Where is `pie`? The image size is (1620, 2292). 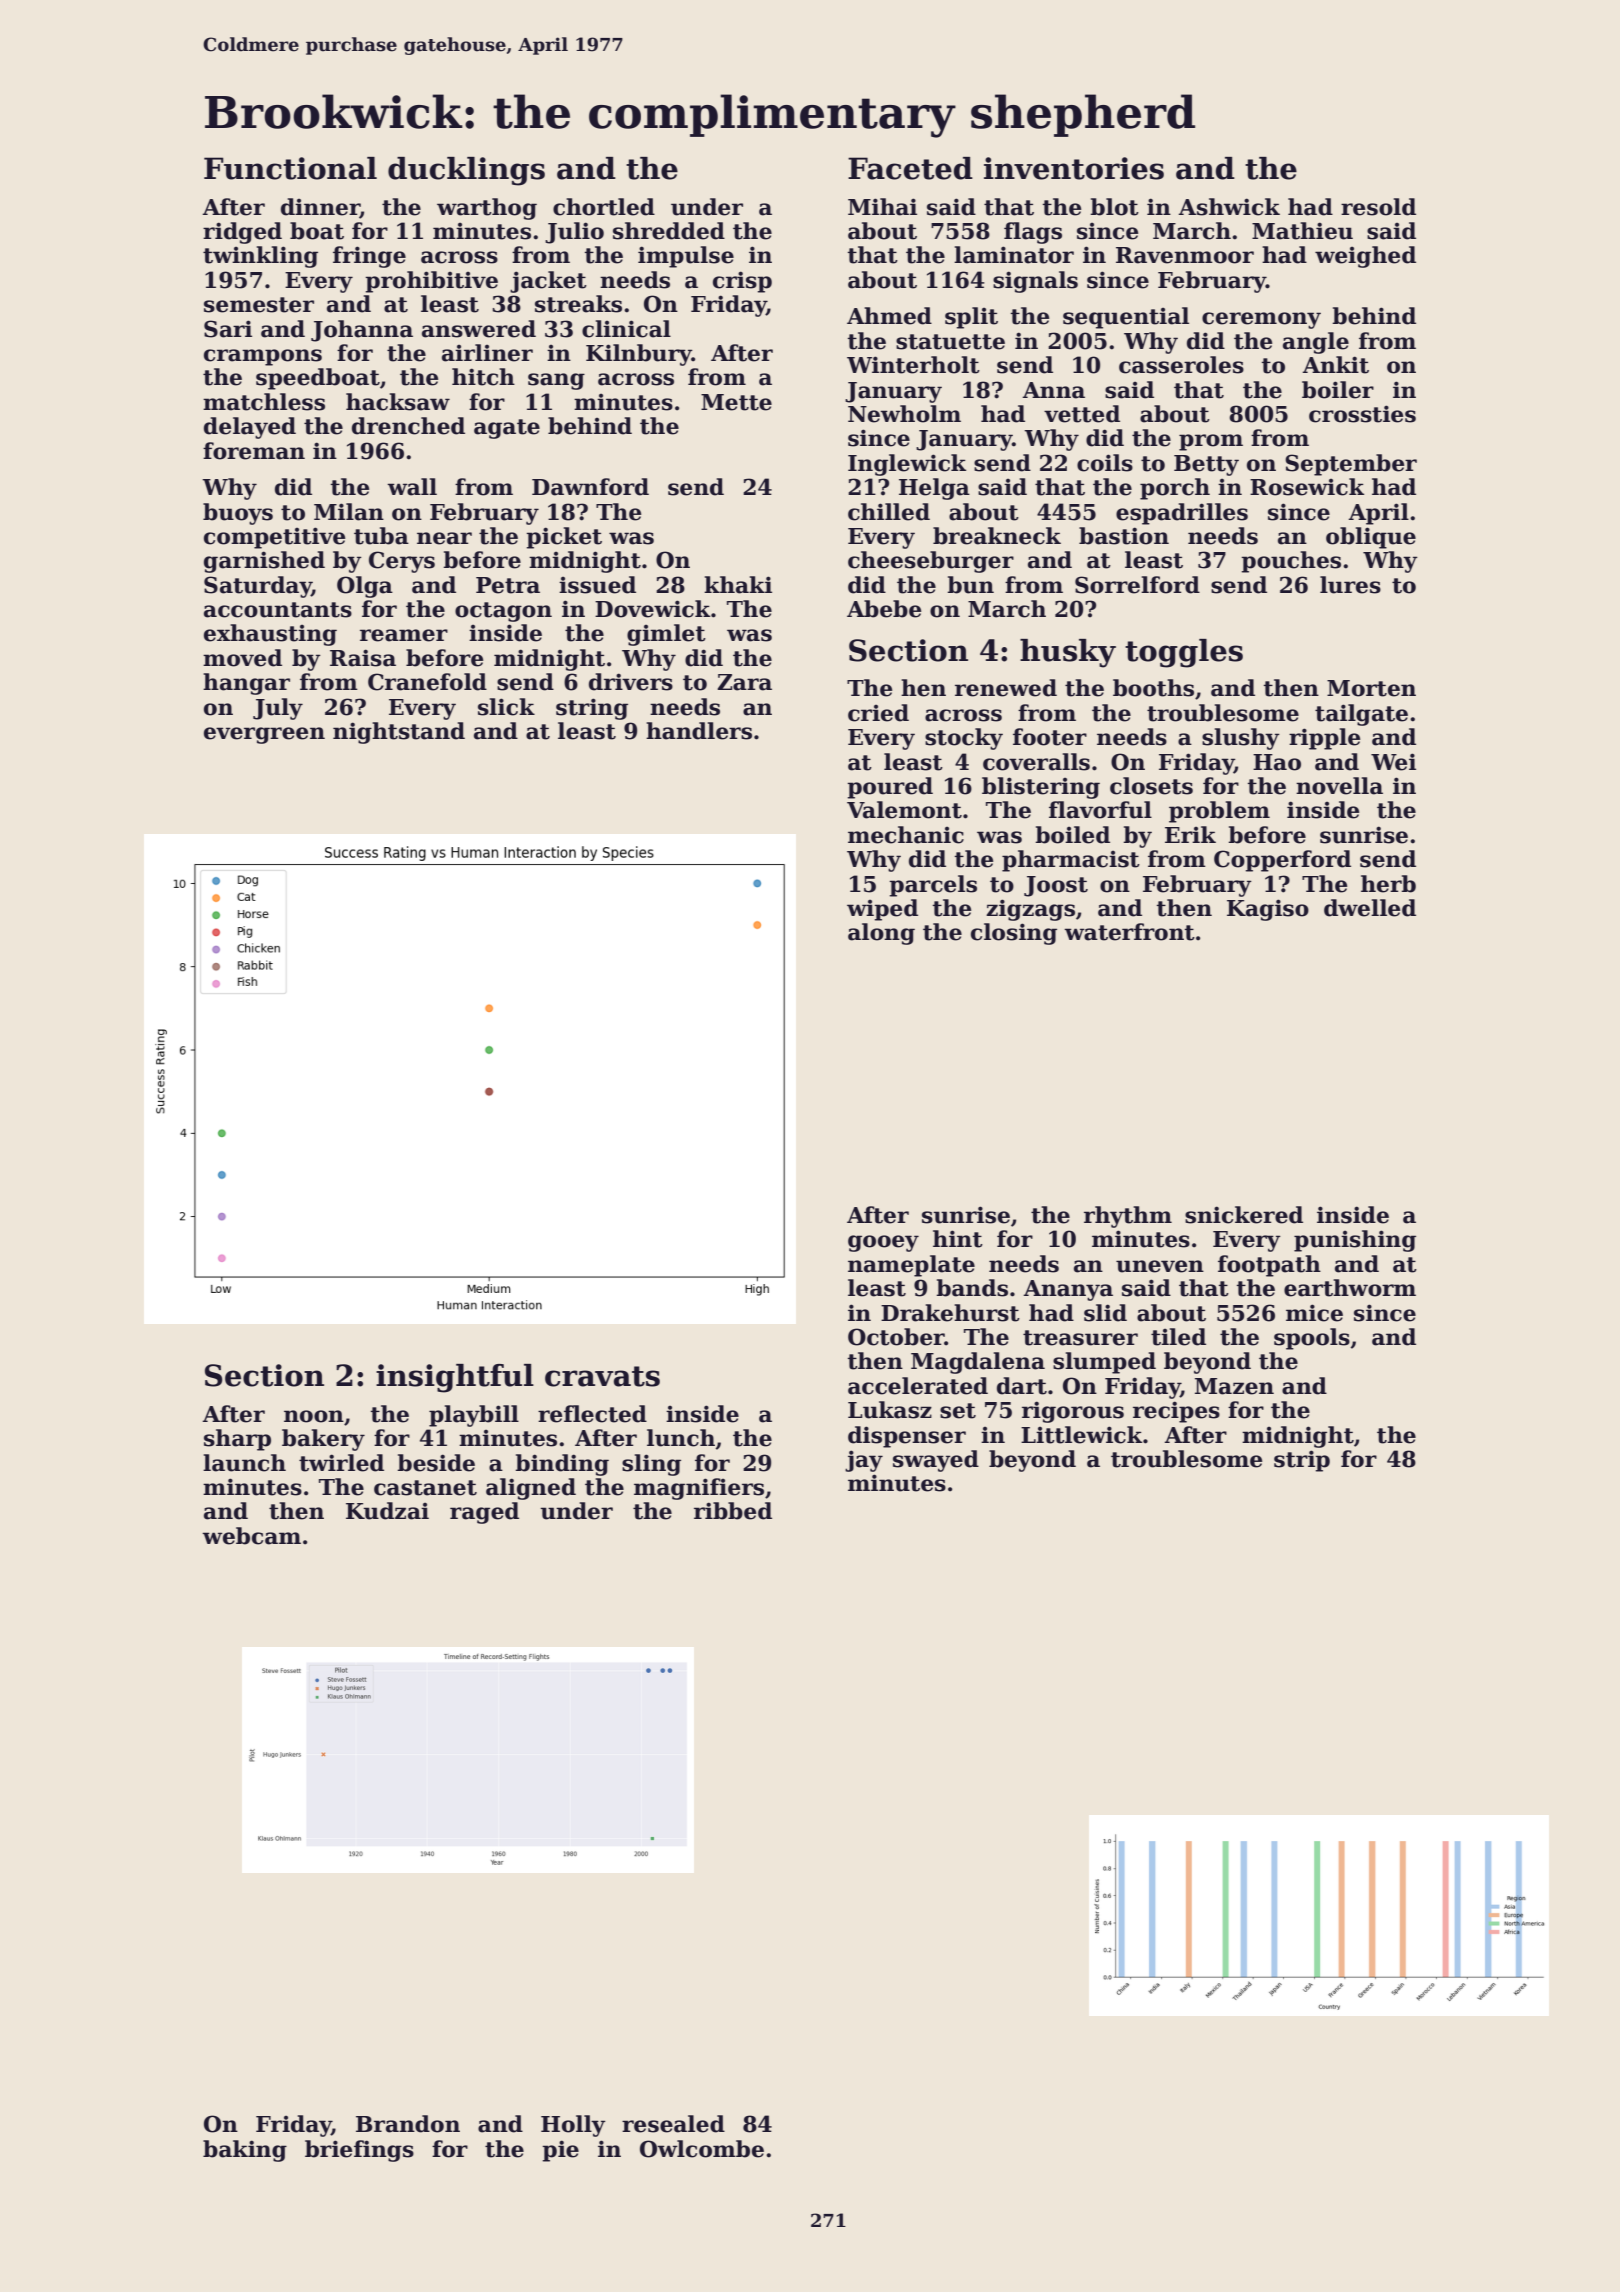
pie is located at coordinates (560, 2151).
